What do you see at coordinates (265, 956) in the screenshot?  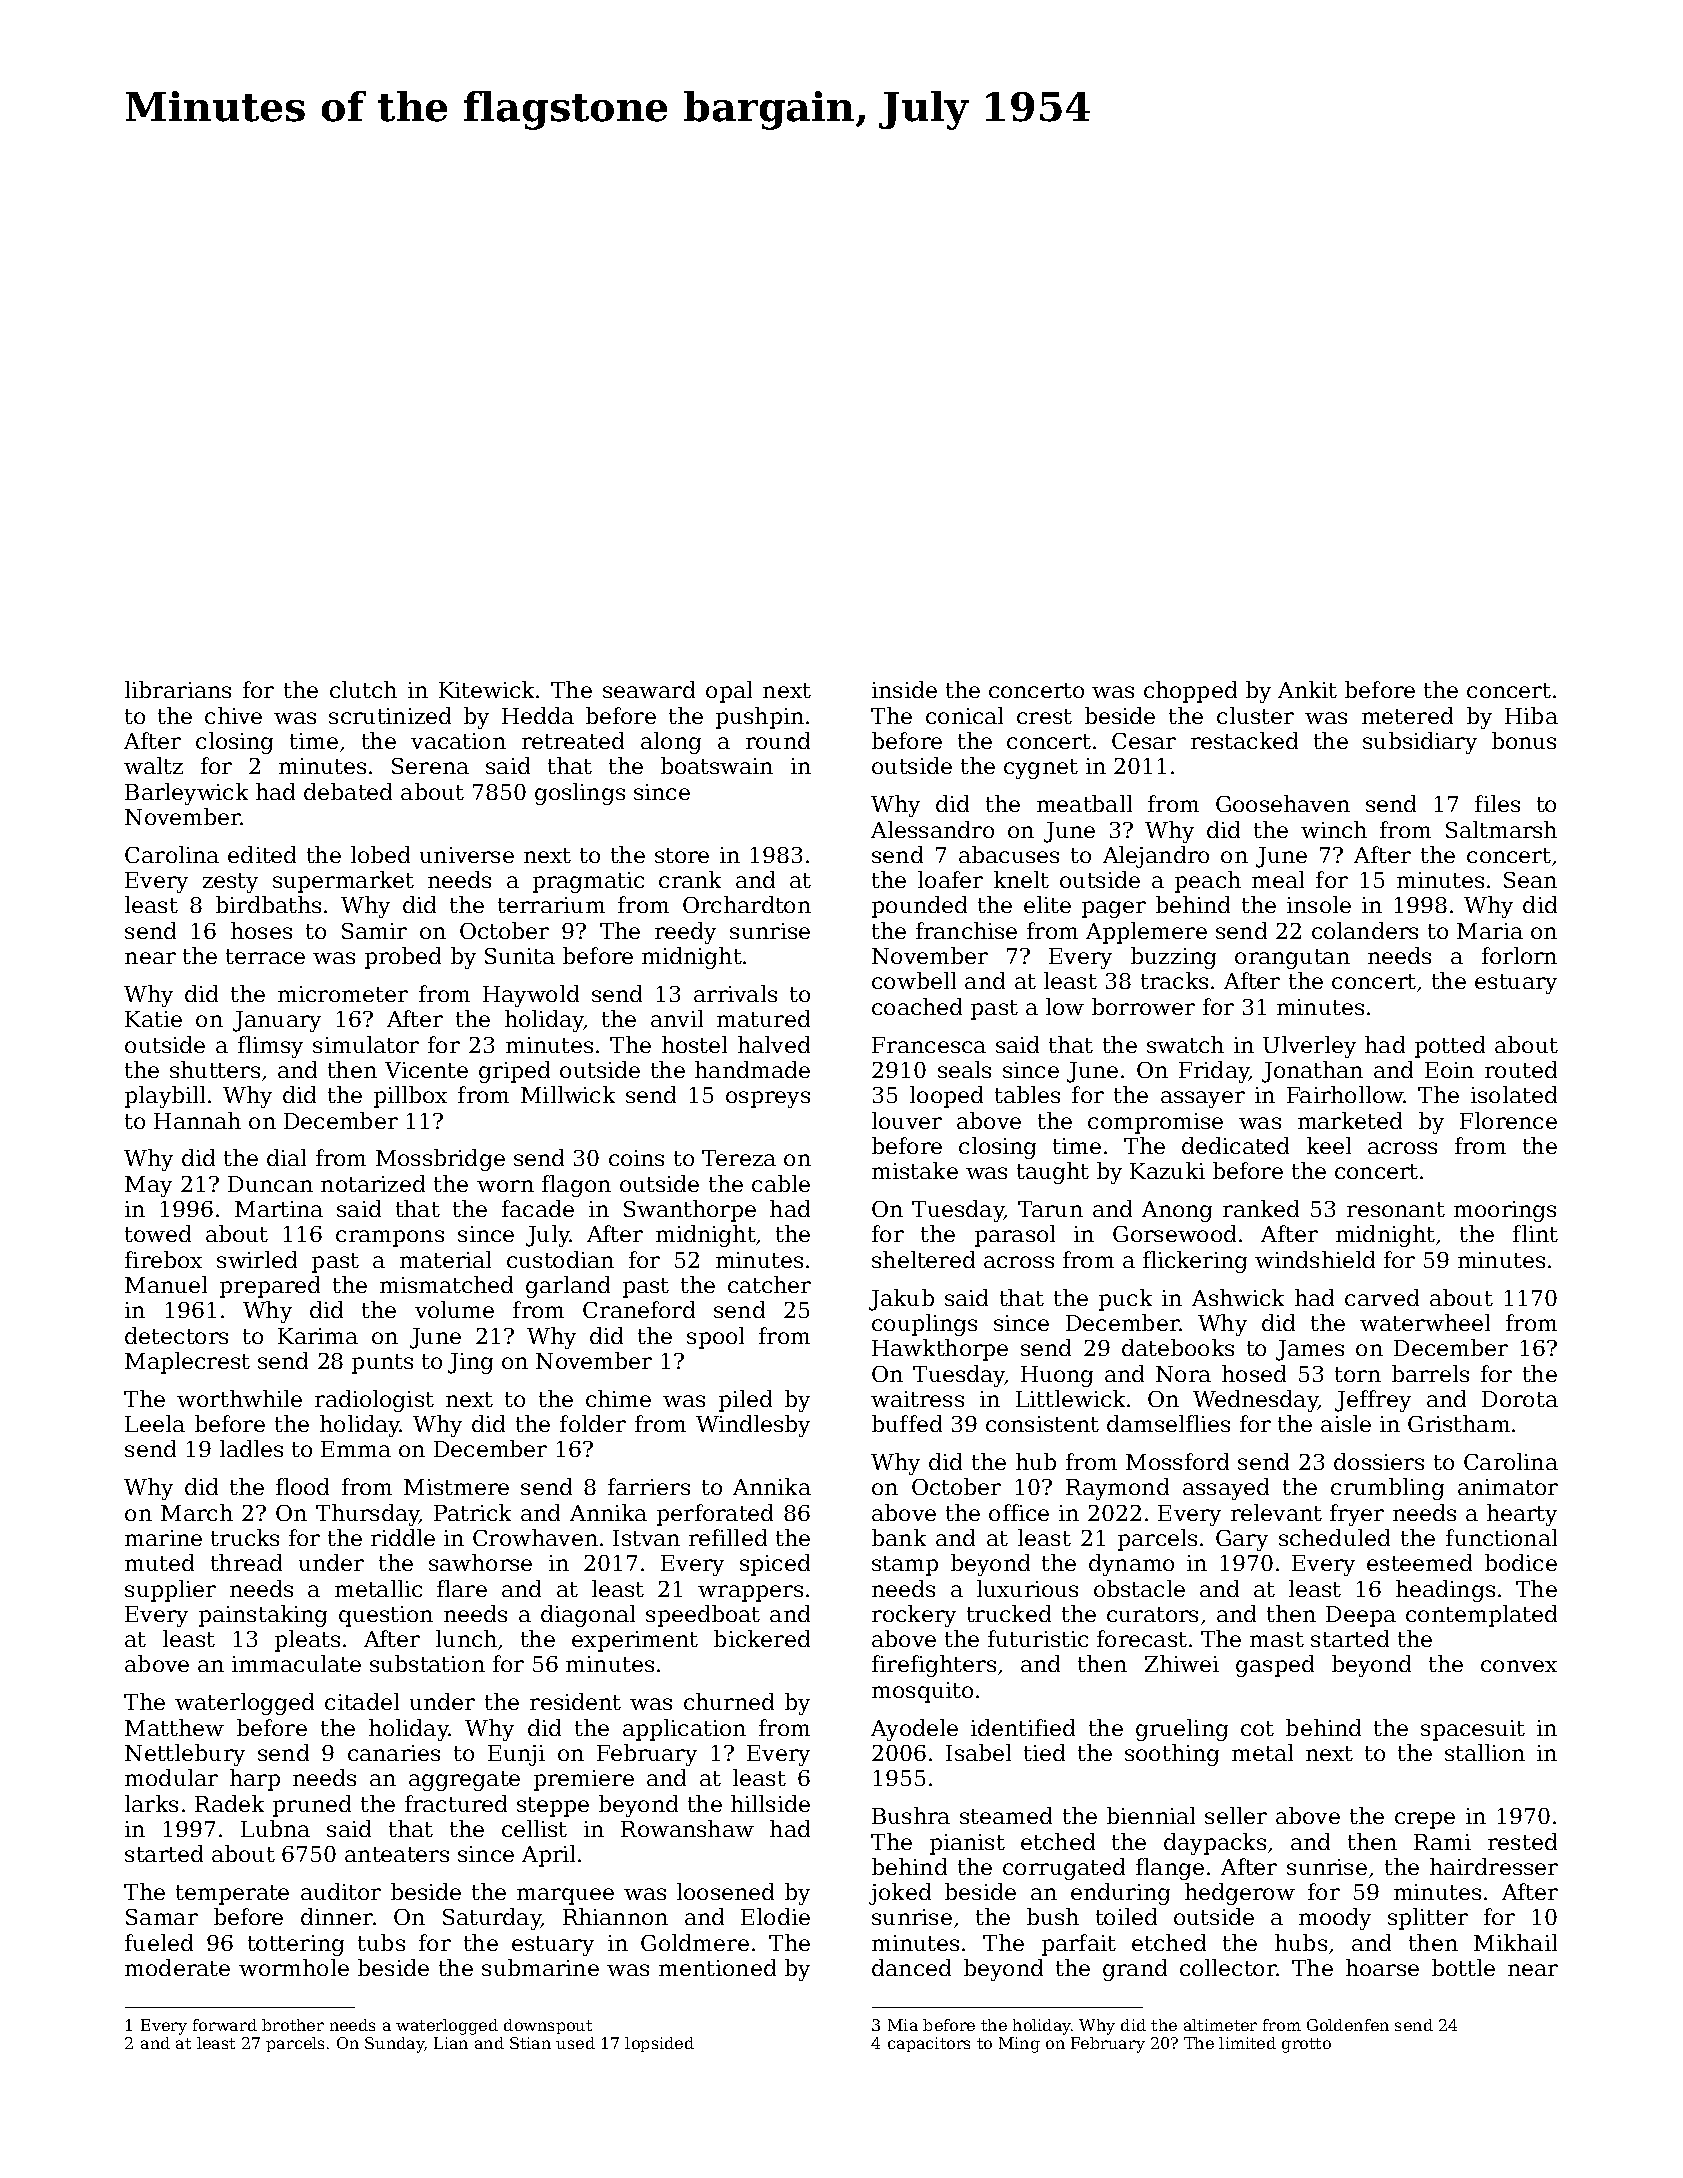 I see `terrace` at bounding box center [265, 956].
